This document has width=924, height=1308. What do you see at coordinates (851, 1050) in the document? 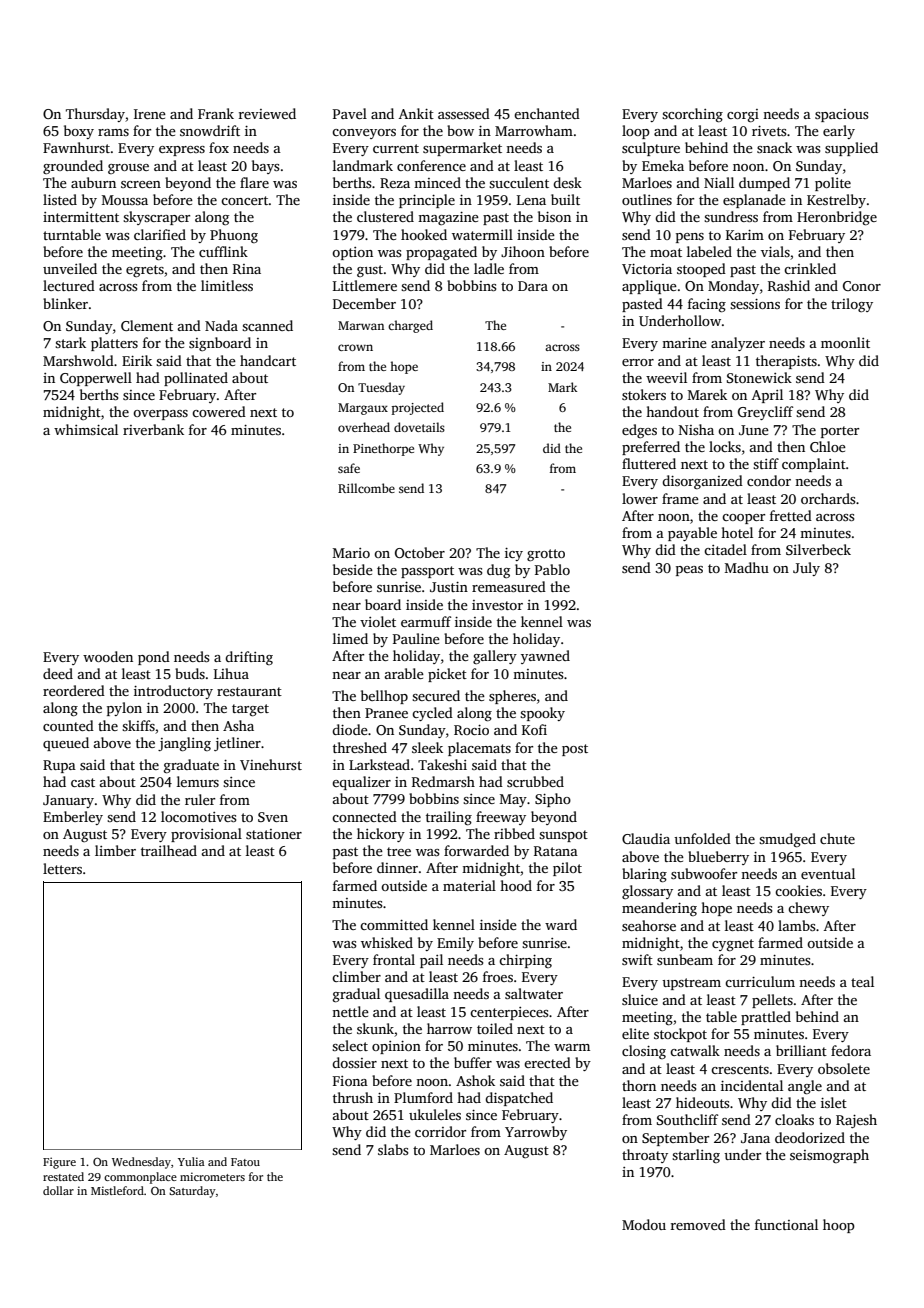
I see `fedora` at bounding box center [851, 1050].
